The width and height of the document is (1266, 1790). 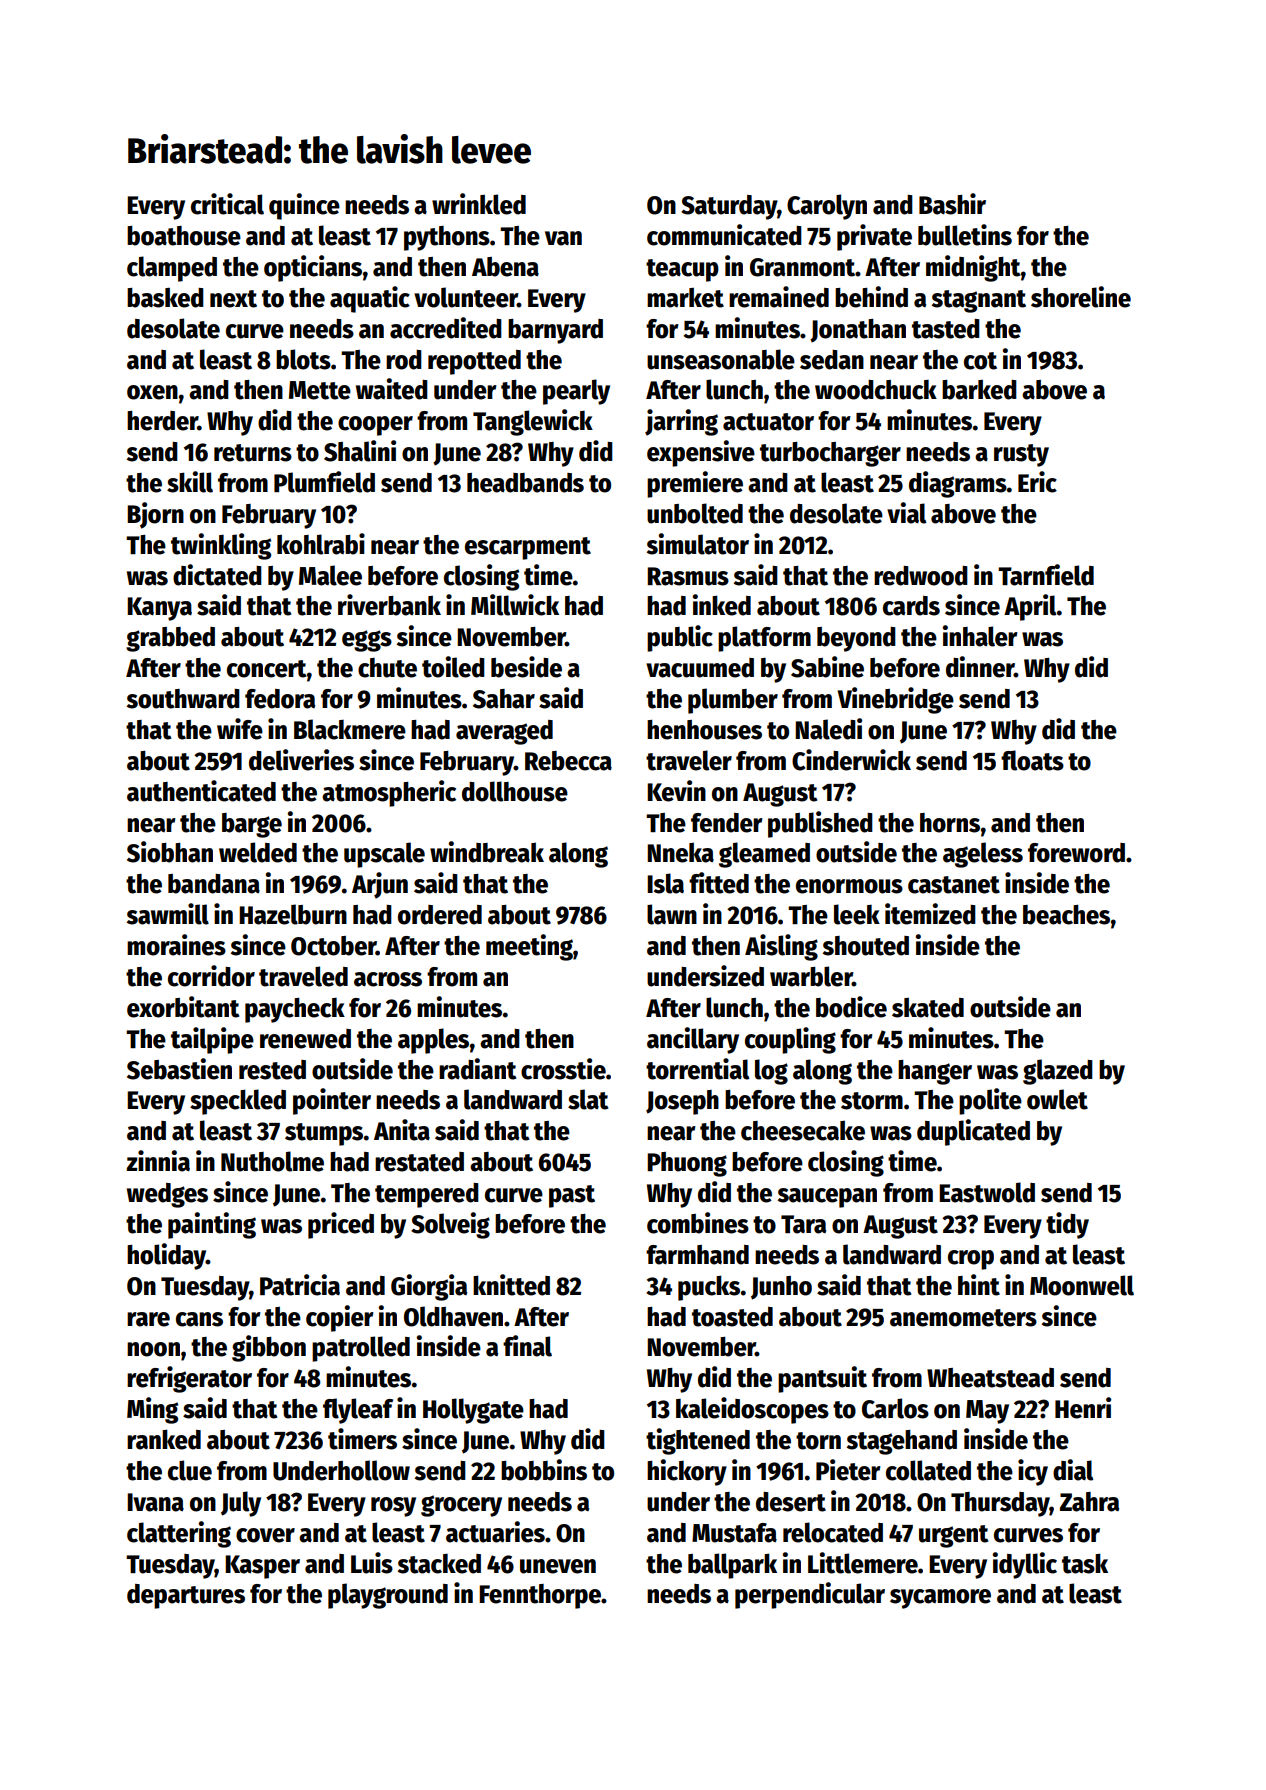 I want to click on Siobhan, so click(x=170, y=852).
